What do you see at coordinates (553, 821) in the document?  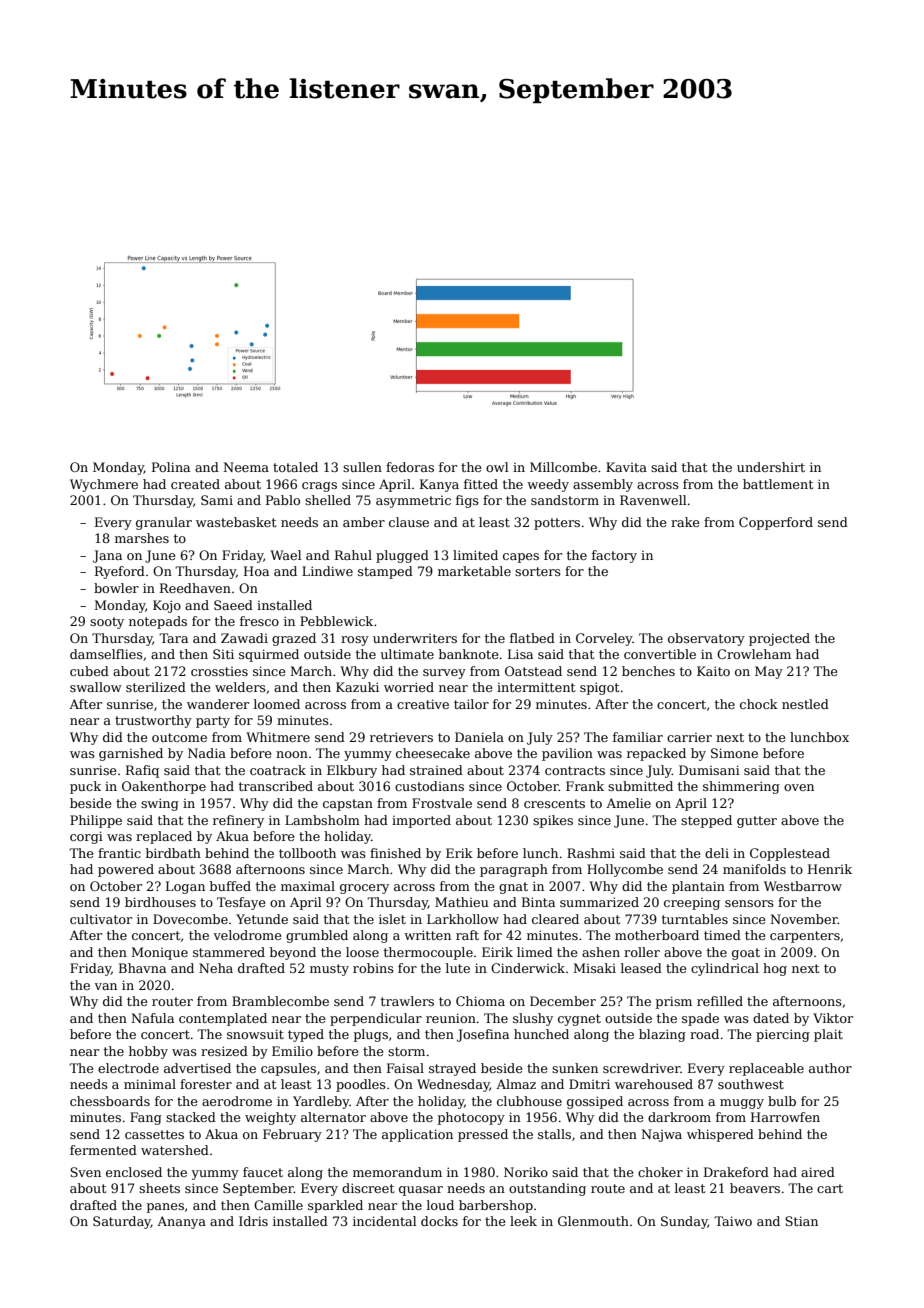 I see `spikes` at bounding box center [553, 821].
